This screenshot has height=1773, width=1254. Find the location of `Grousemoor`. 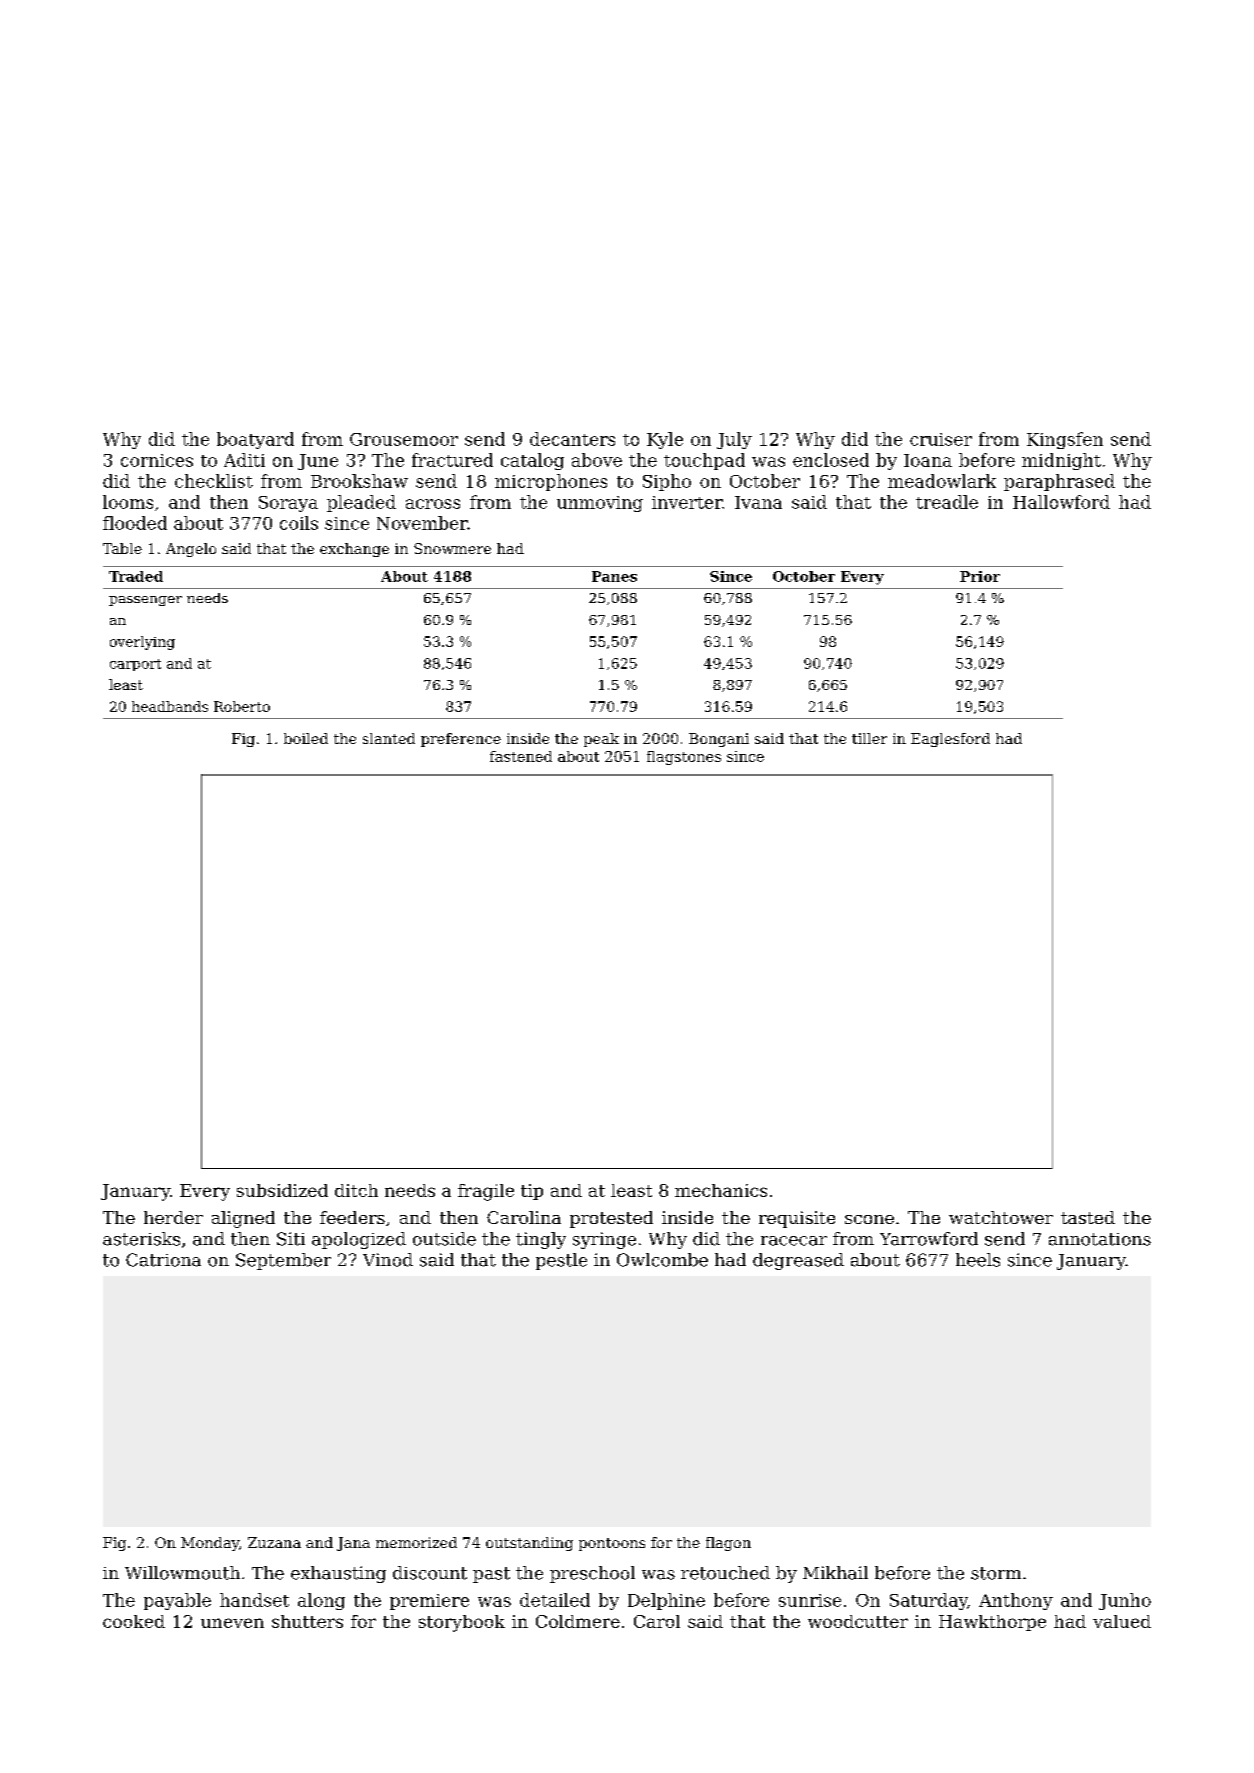

Grousemoor is located at coordinates (404, 439).
